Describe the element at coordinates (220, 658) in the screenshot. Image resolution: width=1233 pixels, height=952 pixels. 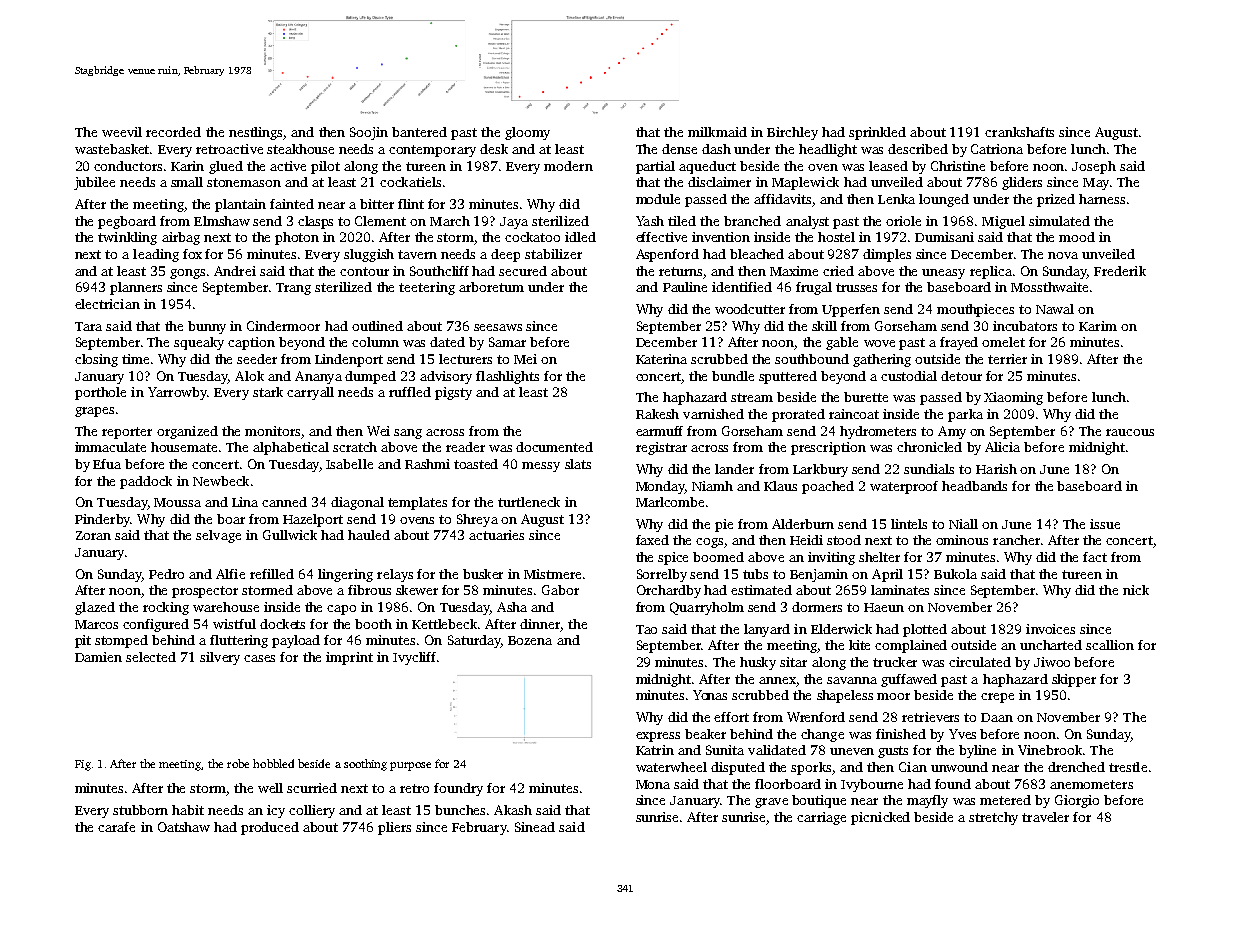
I see `silvery` at that location.
